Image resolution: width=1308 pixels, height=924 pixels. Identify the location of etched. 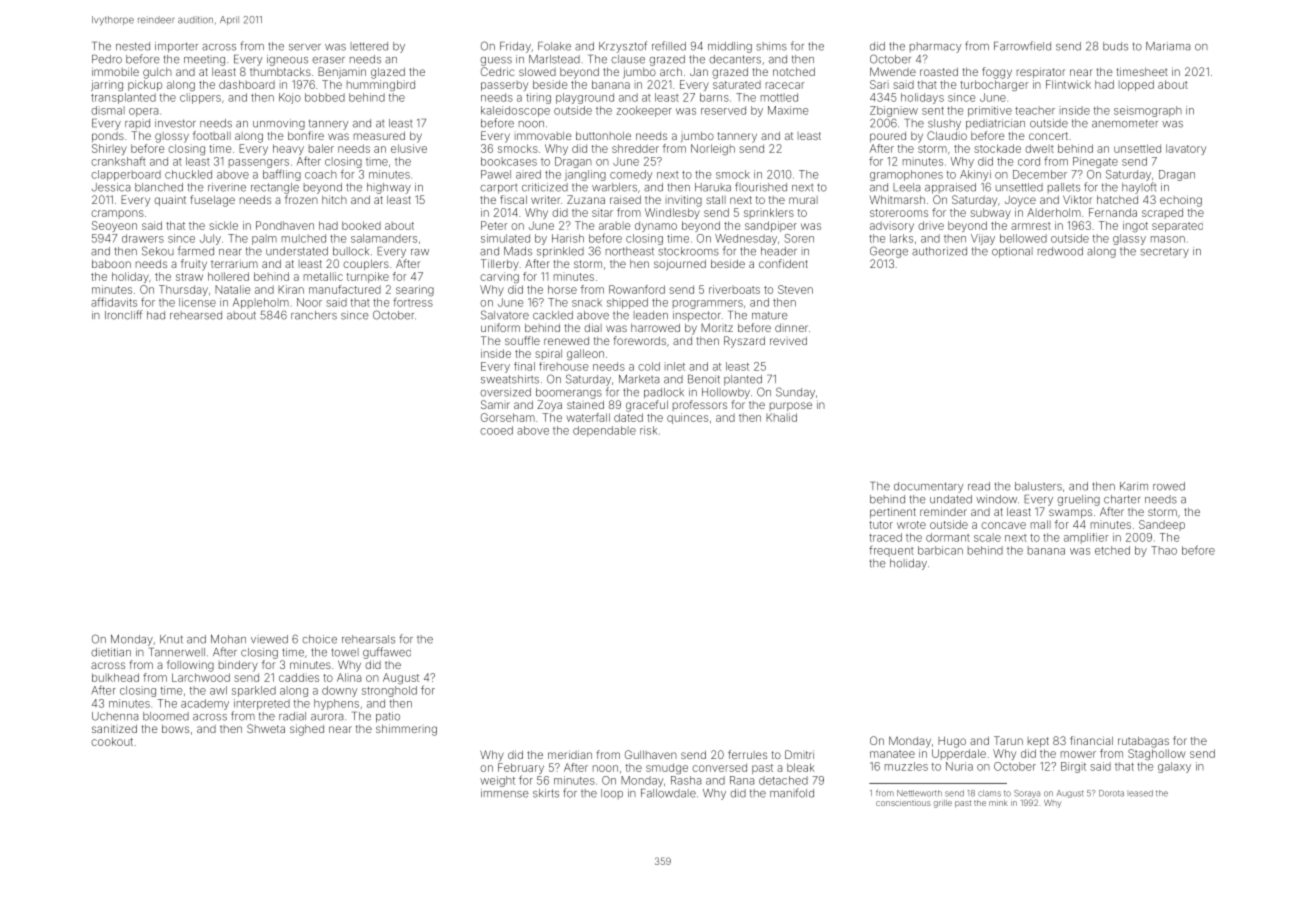
(1112, 550).
